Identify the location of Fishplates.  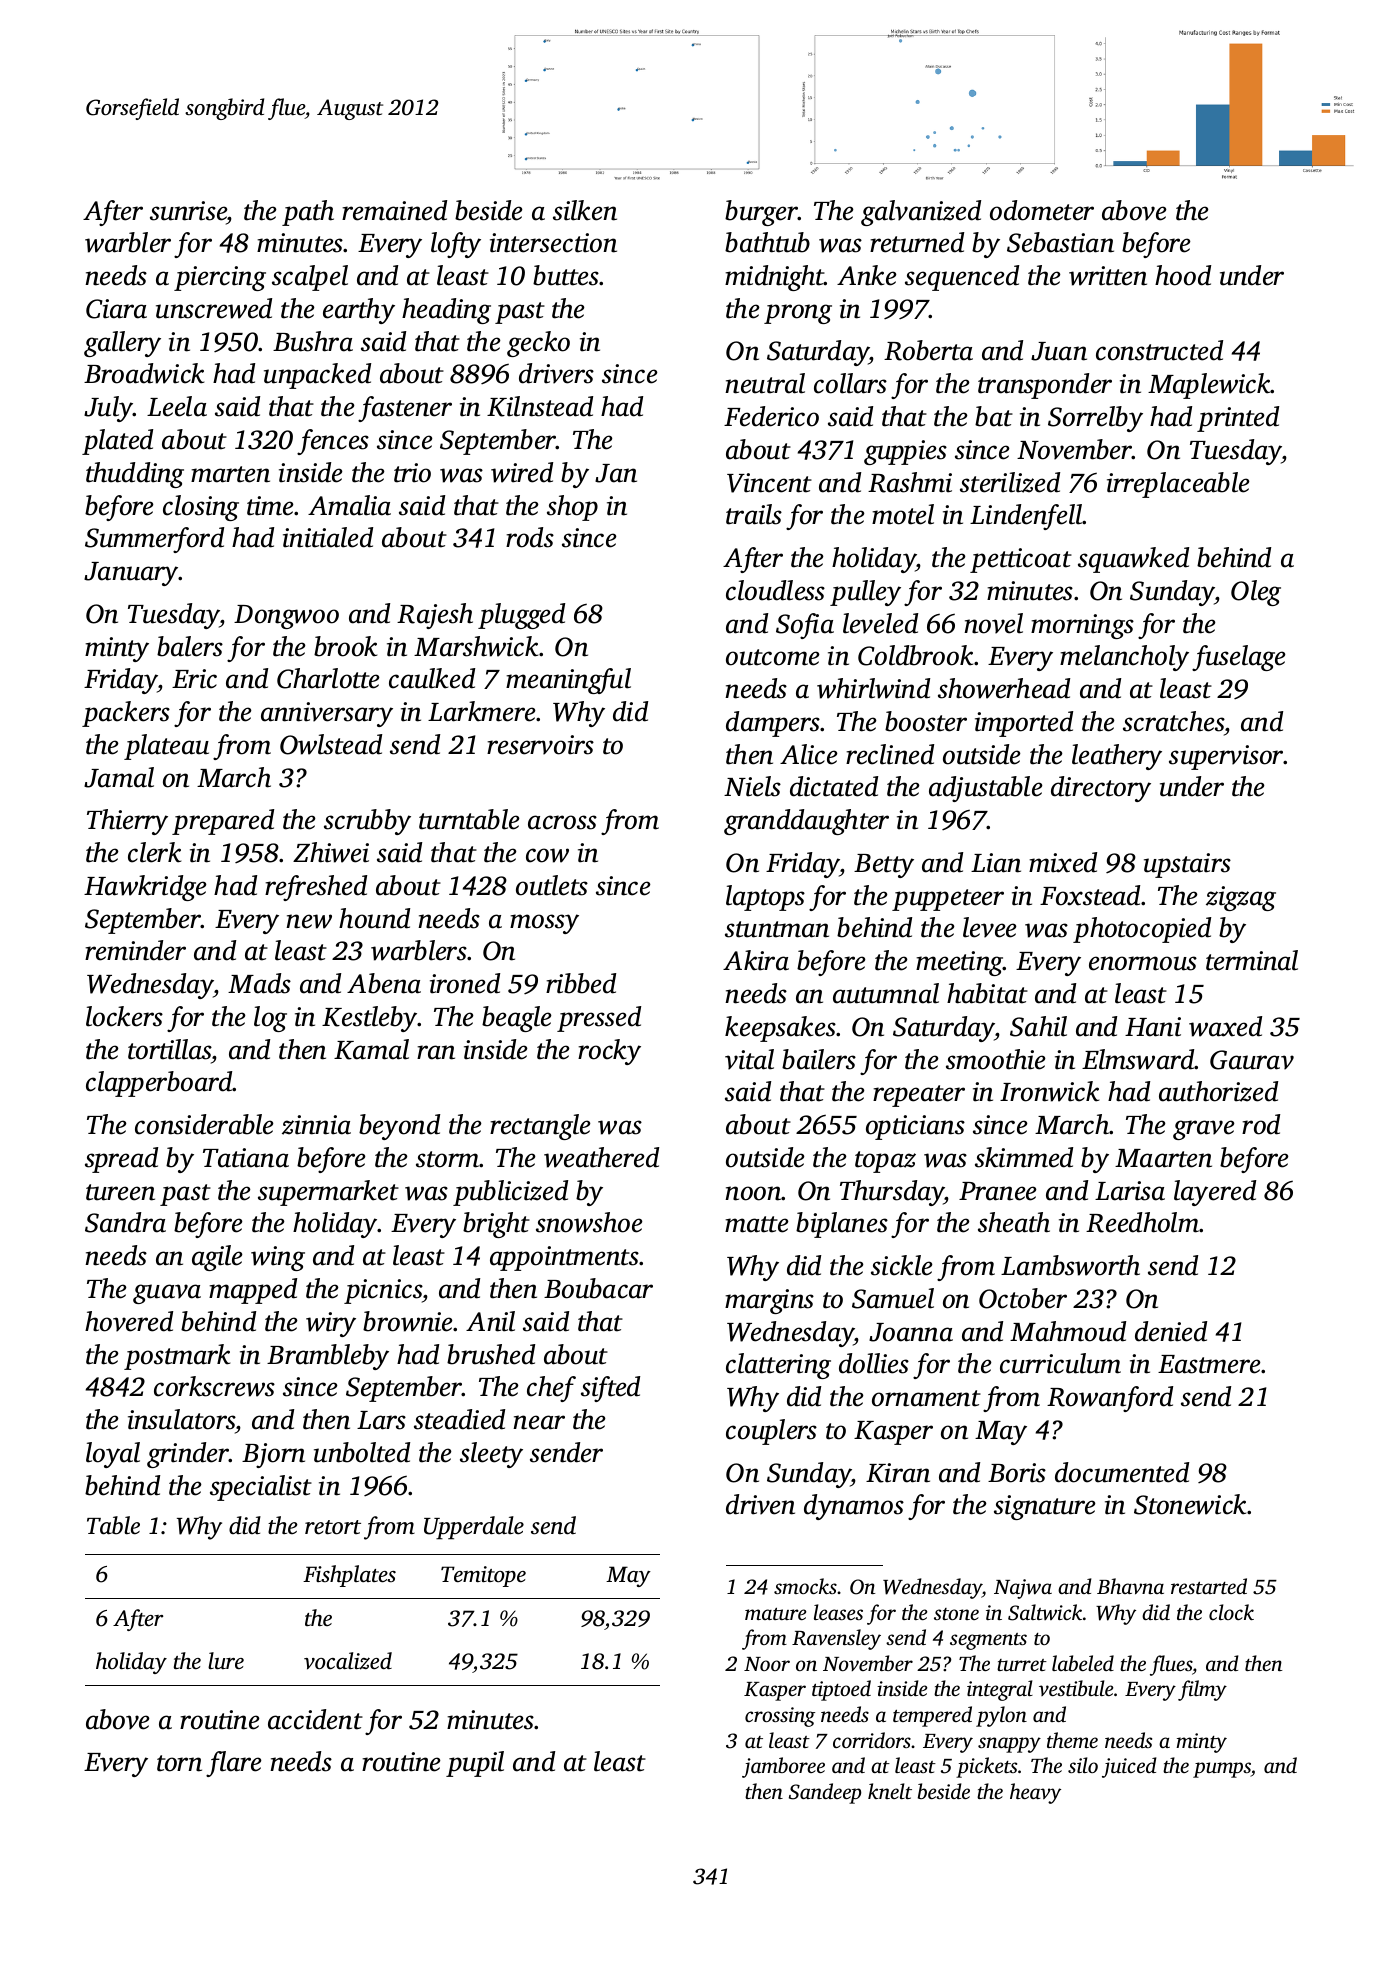
(349, 1576).
